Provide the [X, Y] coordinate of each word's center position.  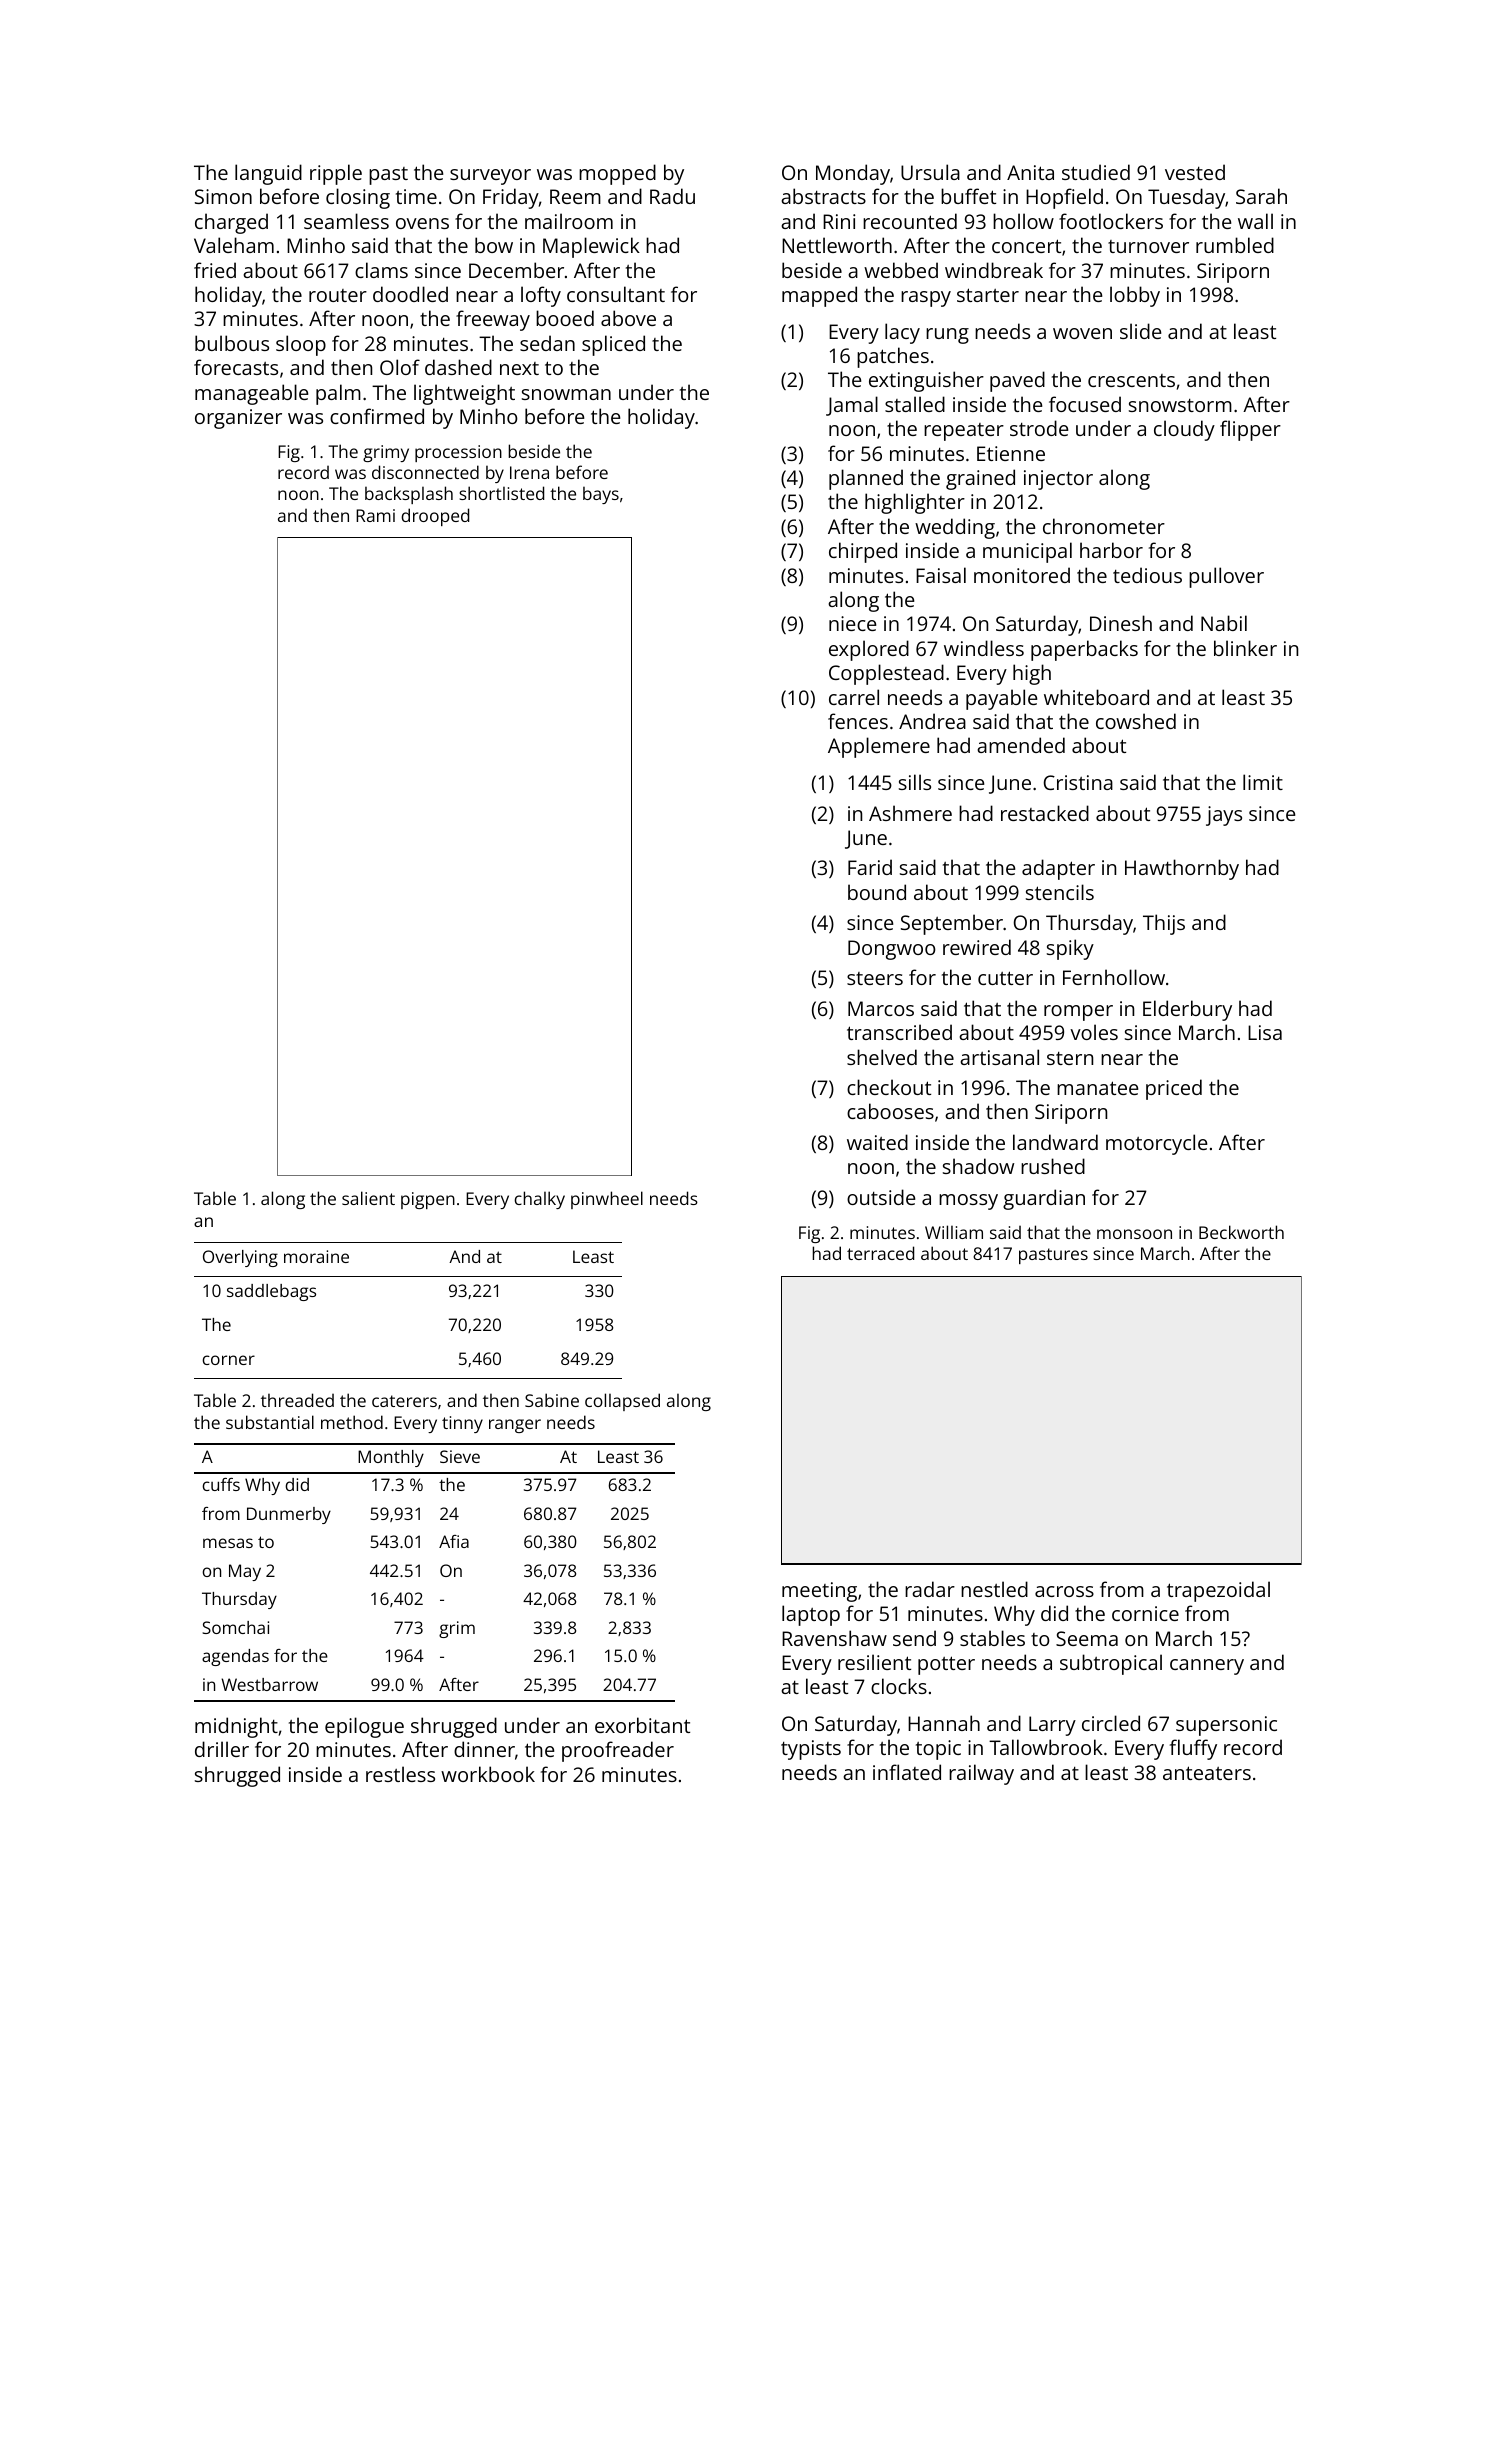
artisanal [999, 1057]
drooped [435, 517]
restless [400, 1774]
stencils [1060, 892]
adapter [1058, 869]
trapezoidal [1218, 1591]
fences [858, 721]
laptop [811, 1615]
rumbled [1235, 245]
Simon [223, 196]
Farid [870, 867]
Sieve [460, 1456]
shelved [882, 1057]
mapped [819, 296]
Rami [375, 515]
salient [368, 1198]
